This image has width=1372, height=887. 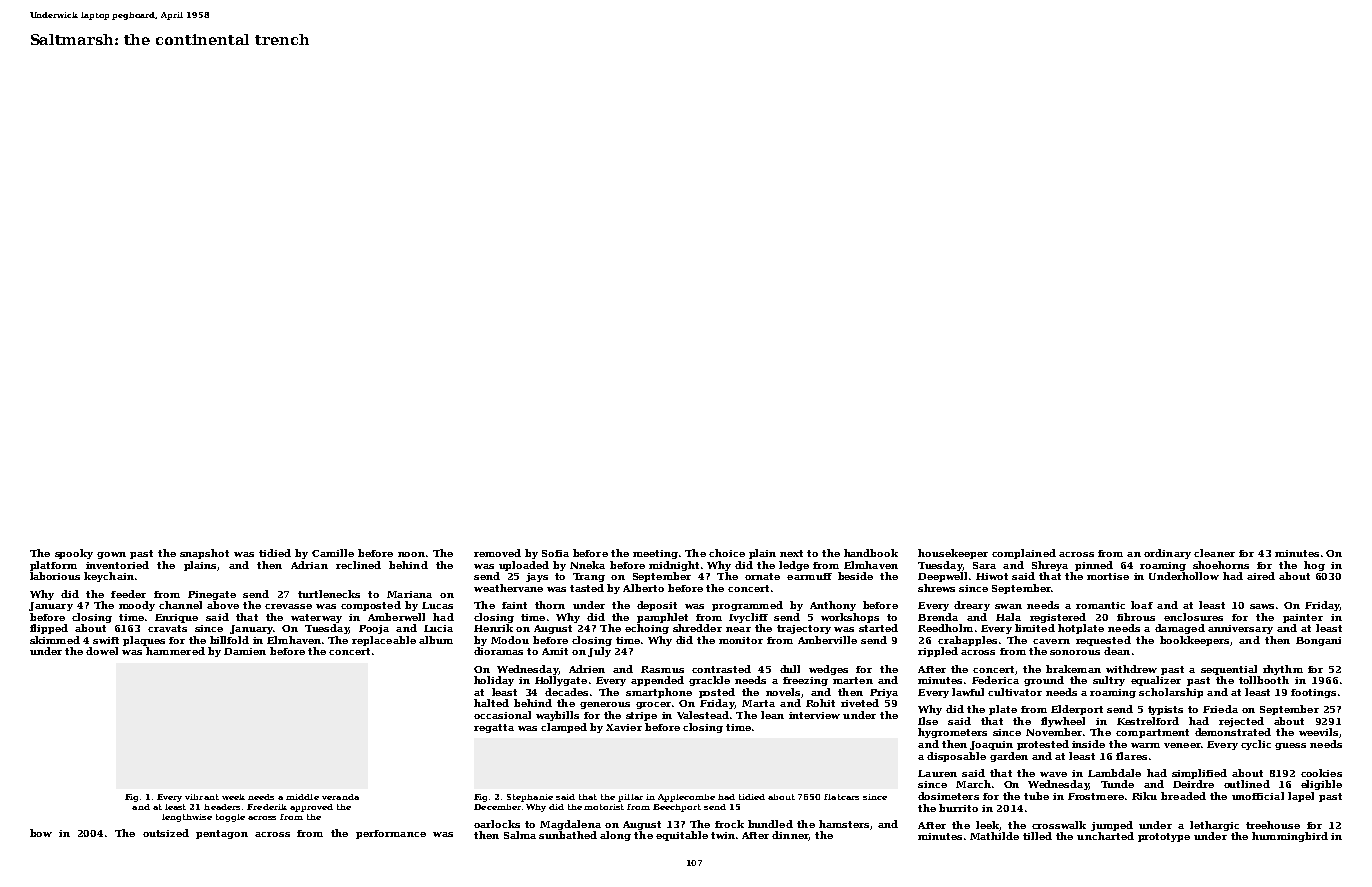 I want to click on weathervane, so click(x=508, y=588).
